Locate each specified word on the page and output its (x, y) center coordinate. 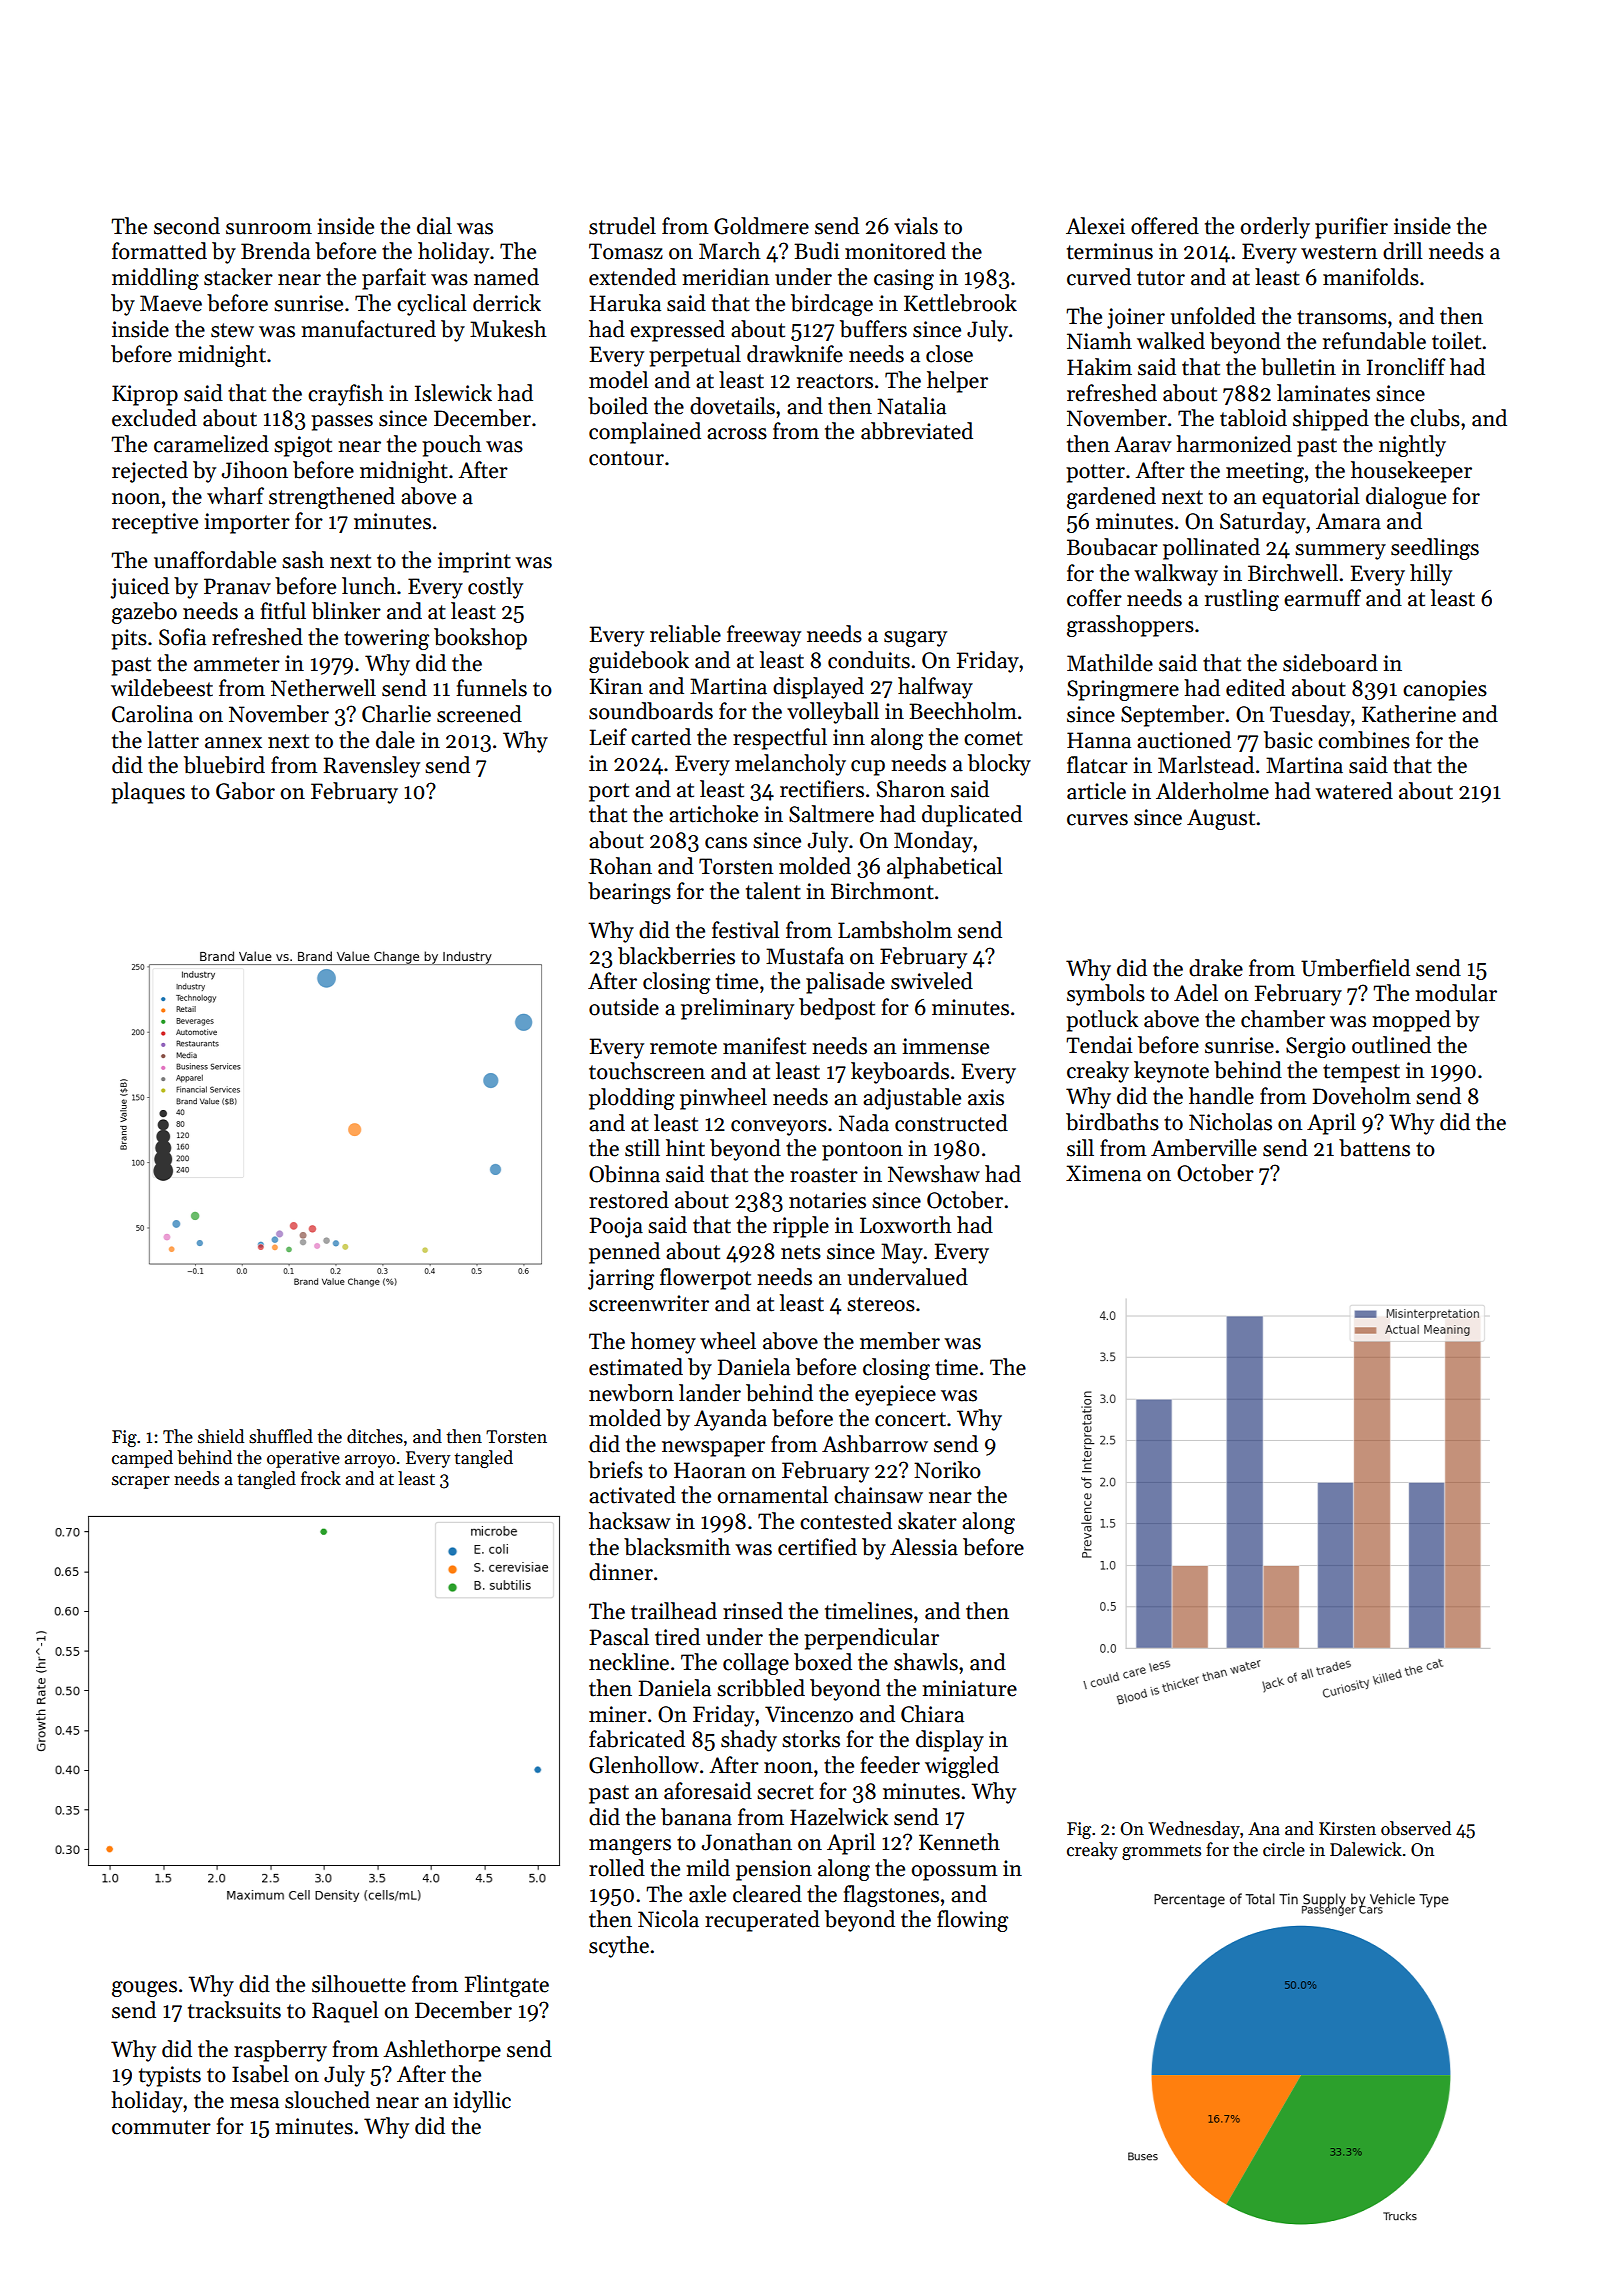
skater (927, 1521)
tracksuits (234, 2010)
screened (479, 714)
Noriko (947, 1470)
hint (685, 1148)
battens (1374, 1148)
